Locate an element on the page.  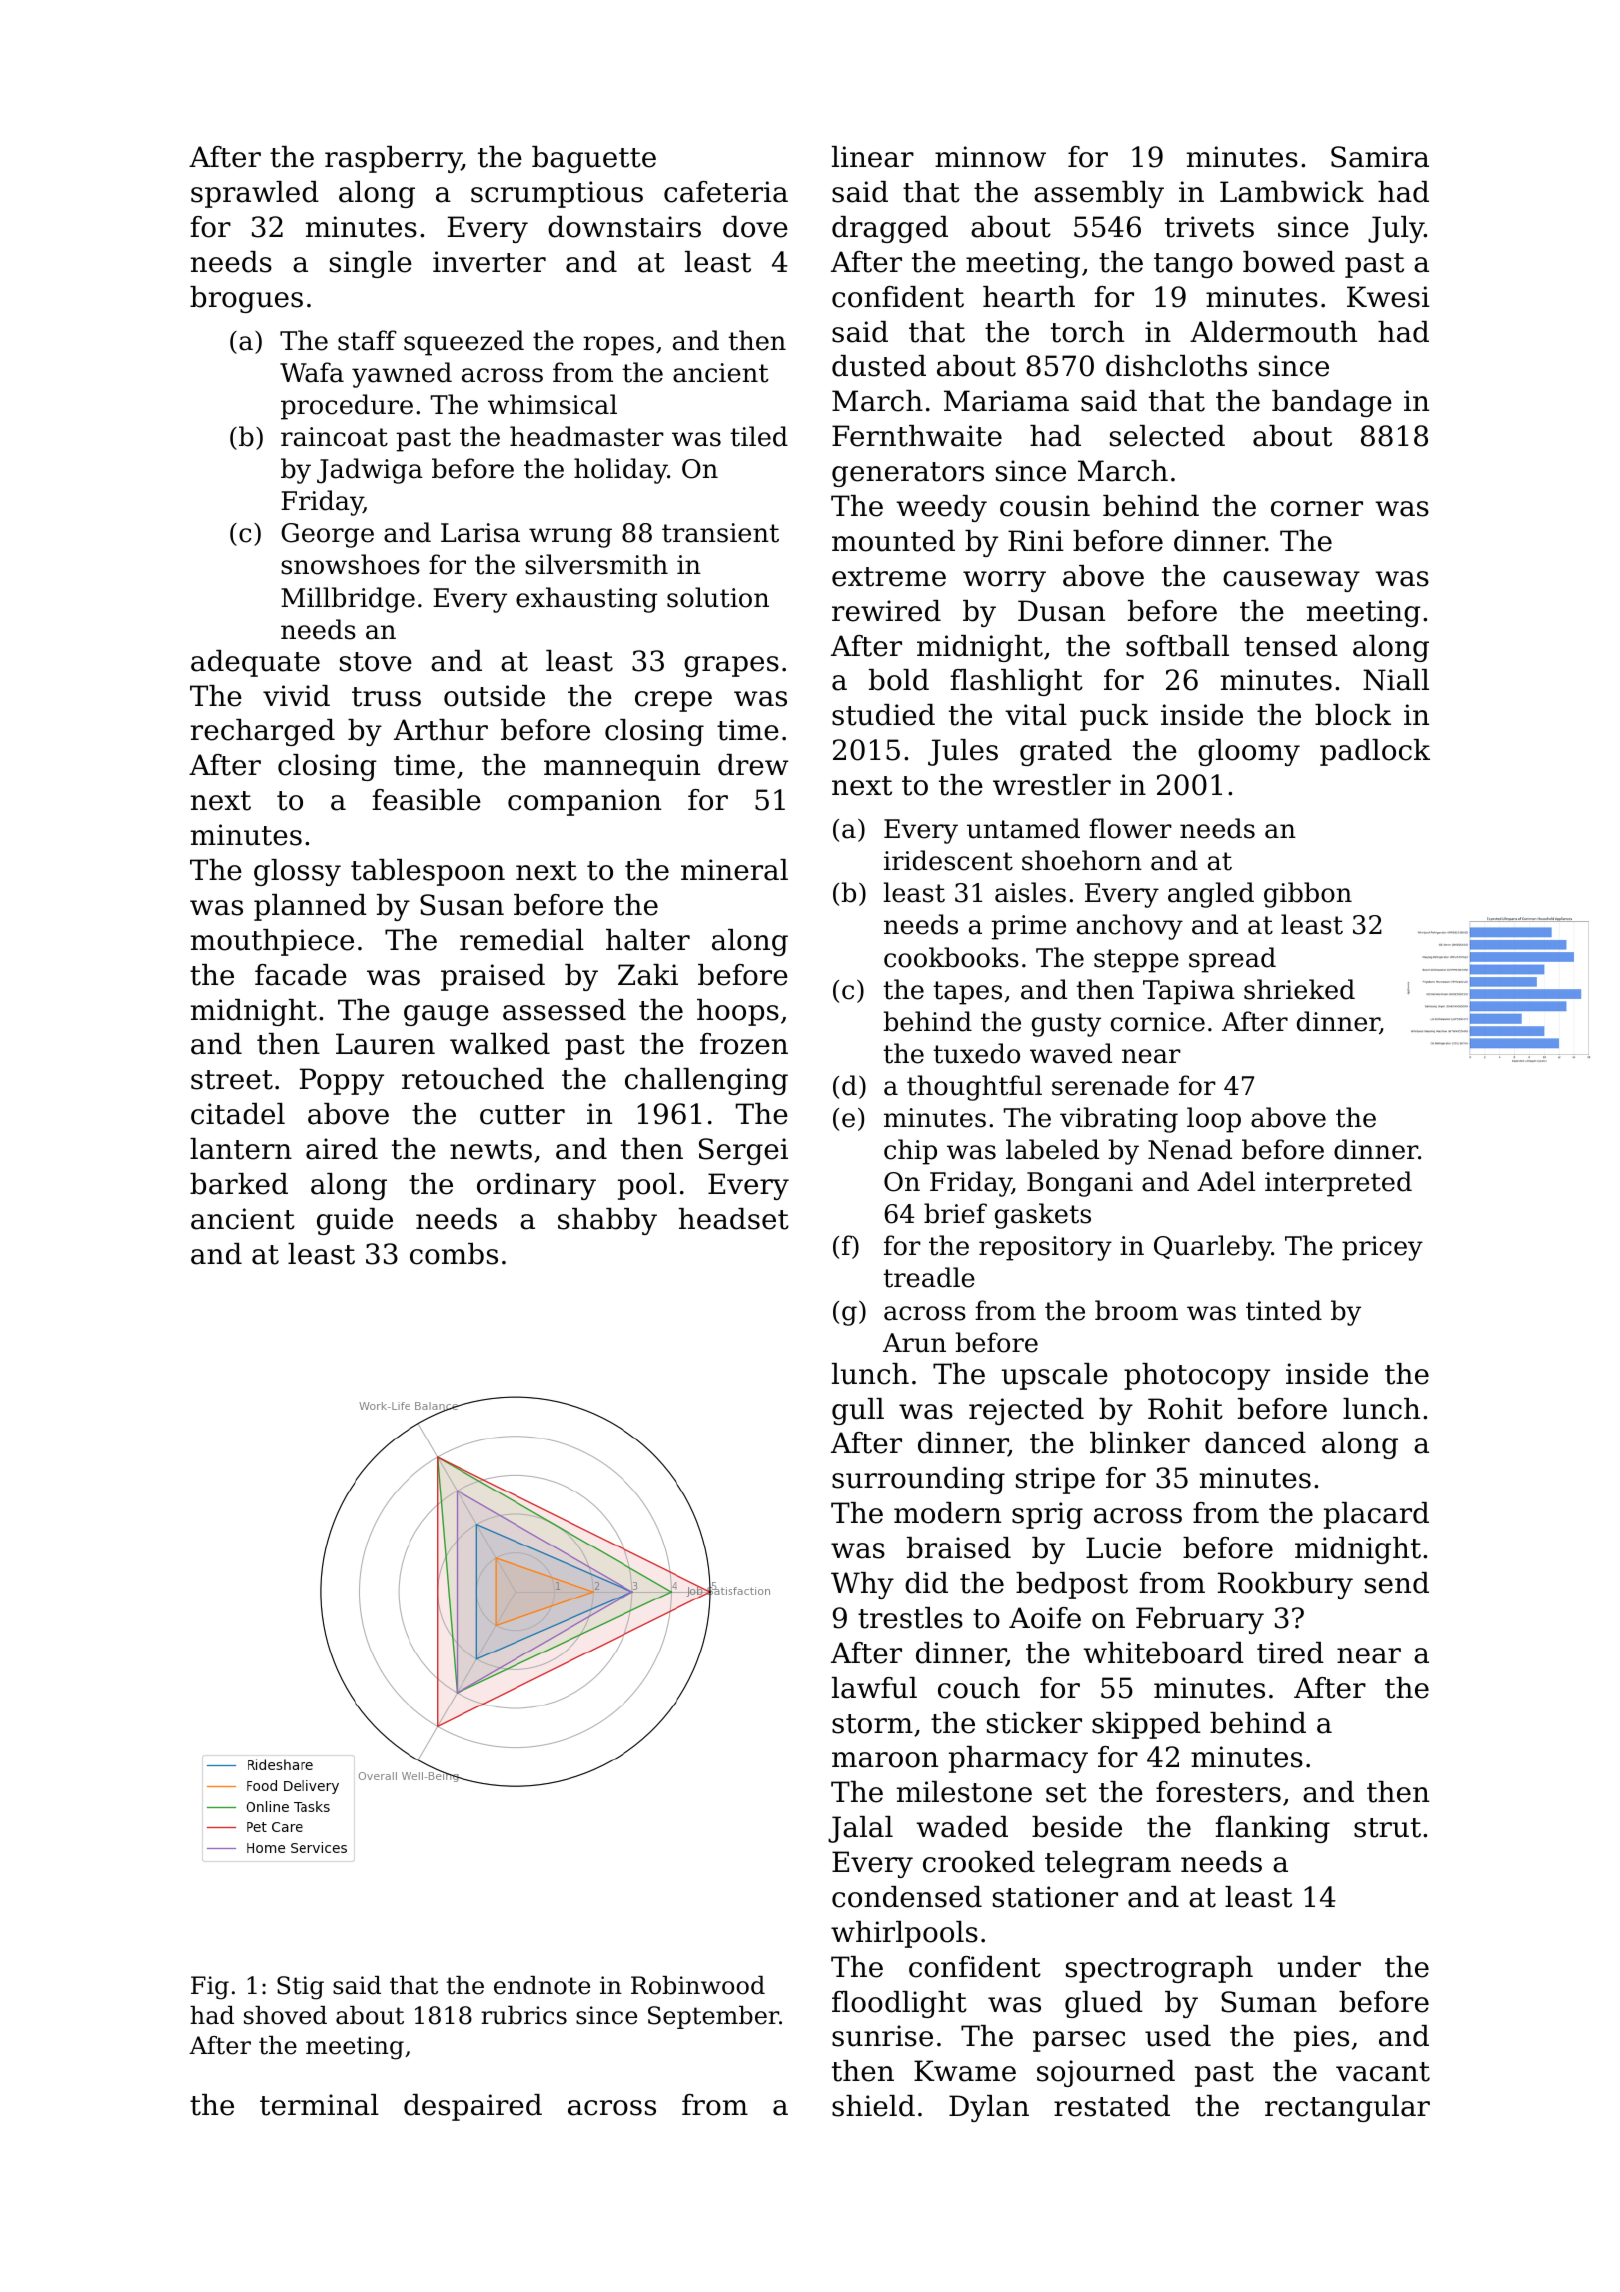
angled is located at coordinates (1211, 895).
